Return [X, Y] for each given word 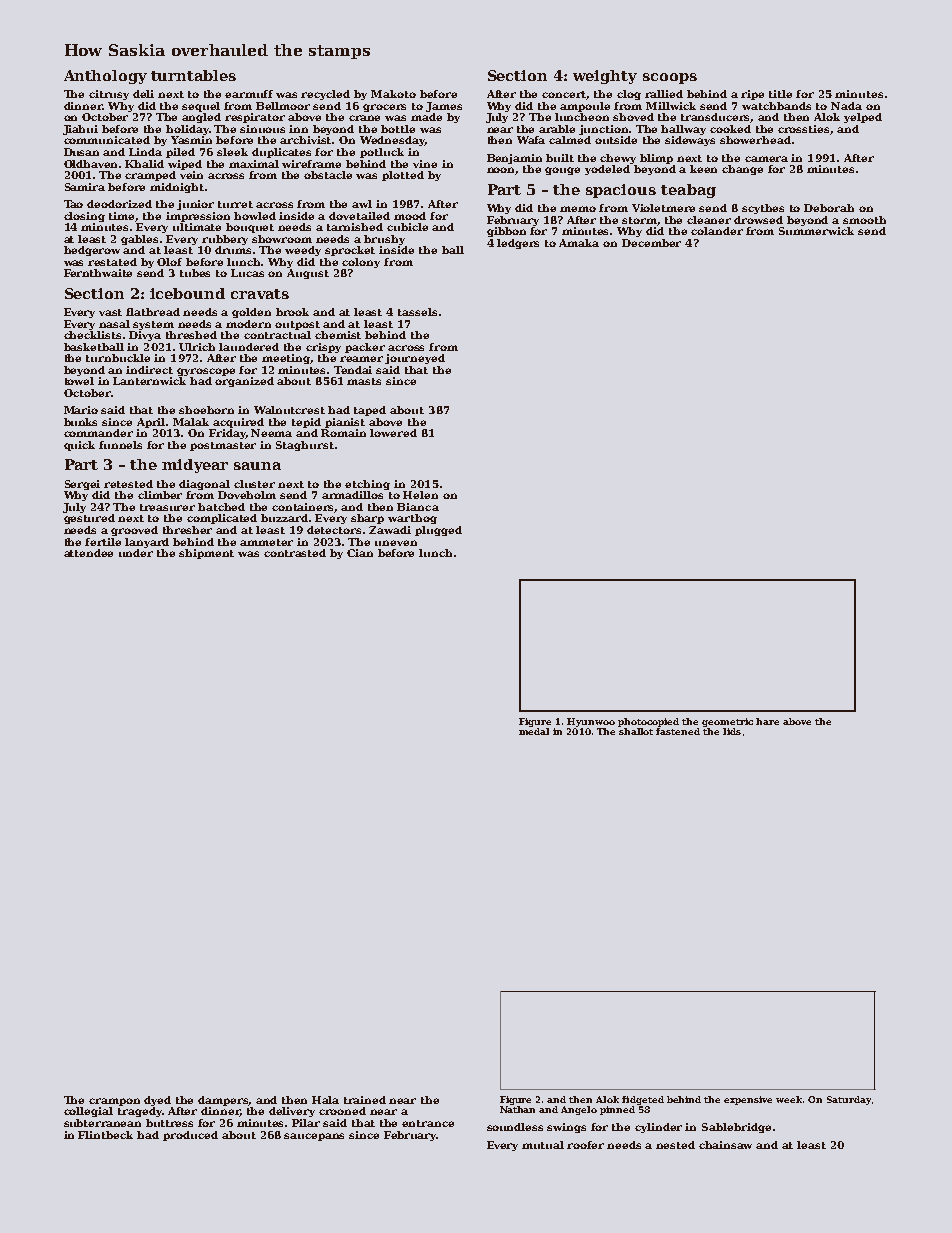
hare [767, 721]
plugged [438, 531]
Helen [420, 495]
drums [233, 250]
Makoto [393, 94]
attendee [88, 553]
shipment [206, 554]
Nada [846, 106]
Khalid [144, 164]
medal [534, 731]
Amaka [579, 243]
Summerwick [816, 231]
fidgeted [643, 1100]
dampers [223, 1101]
